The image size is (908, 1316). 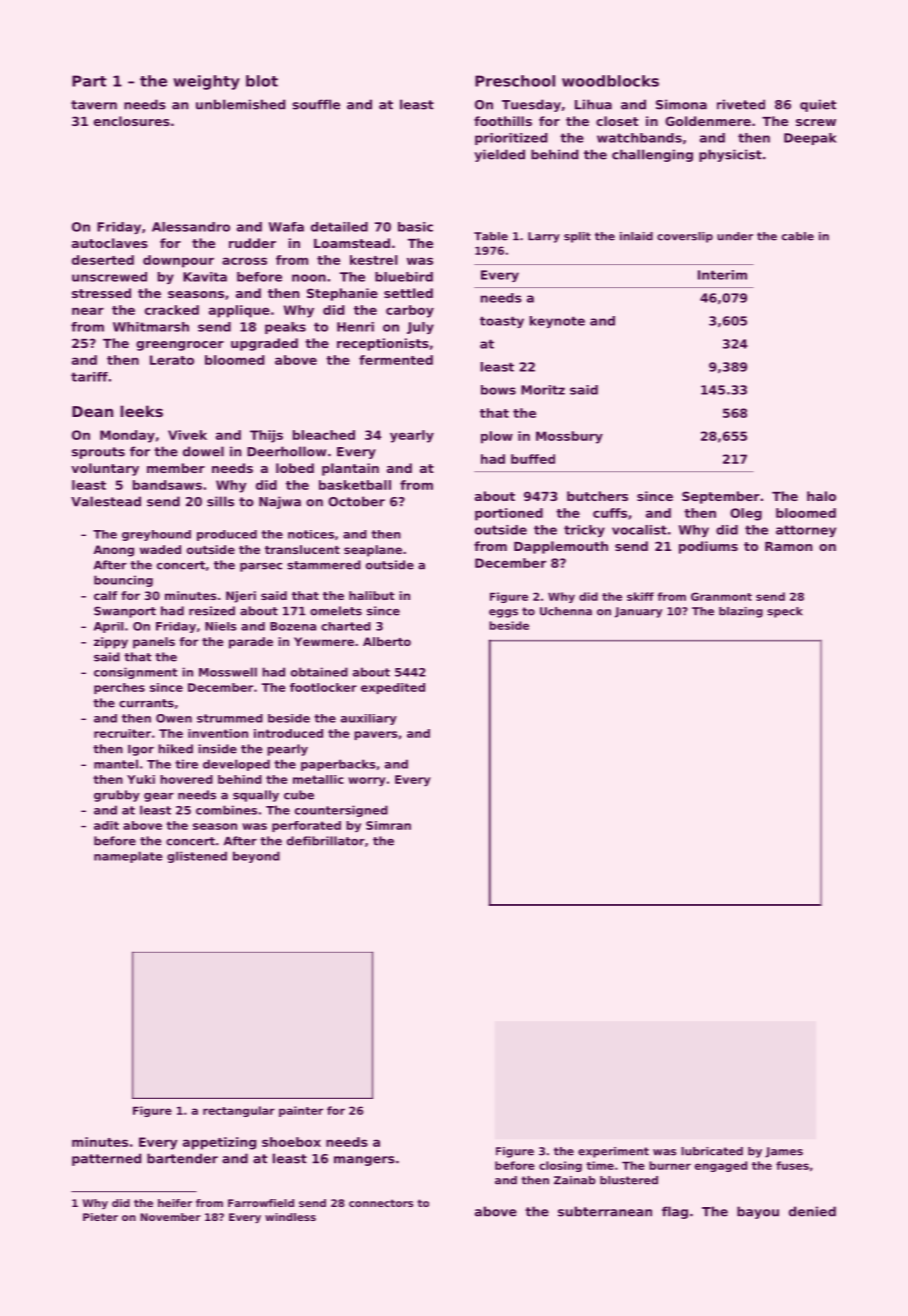 What do you see at coordinates (821, 496) in the screenshot?
I see `halo` at bounding box center [821, 496].
